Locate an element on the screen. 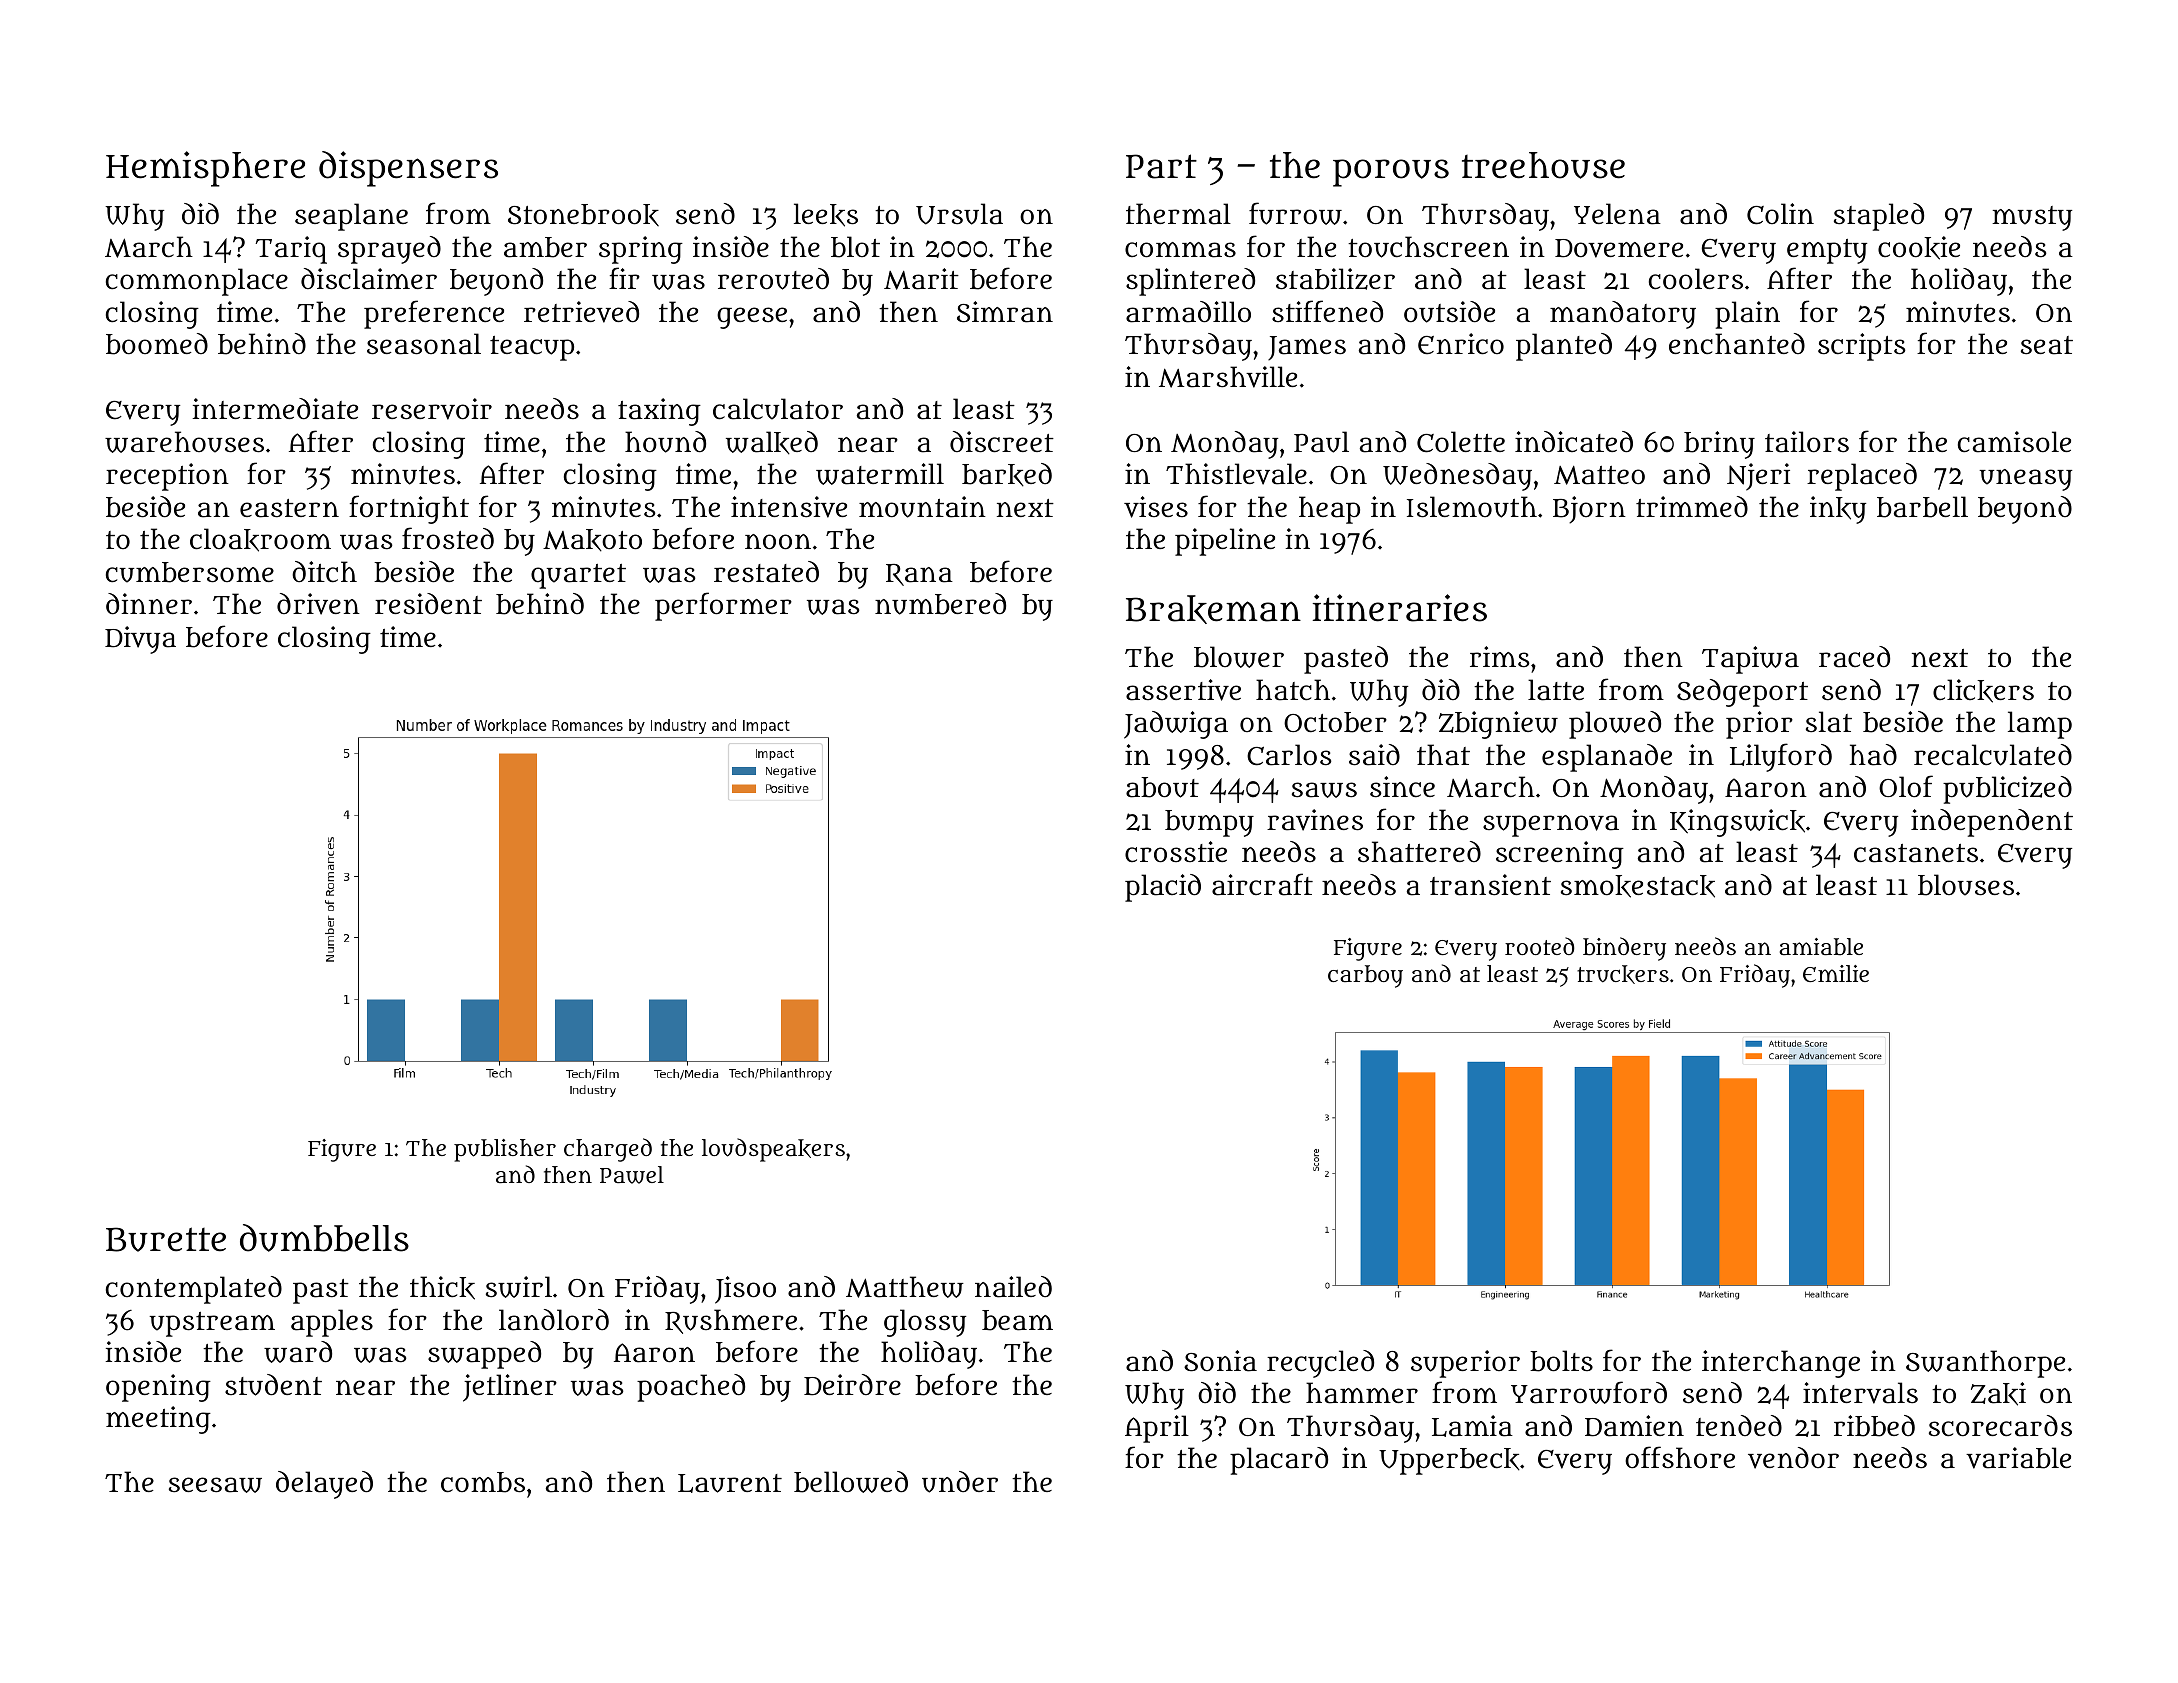  stapled is located at coordinates (1879, 217).
